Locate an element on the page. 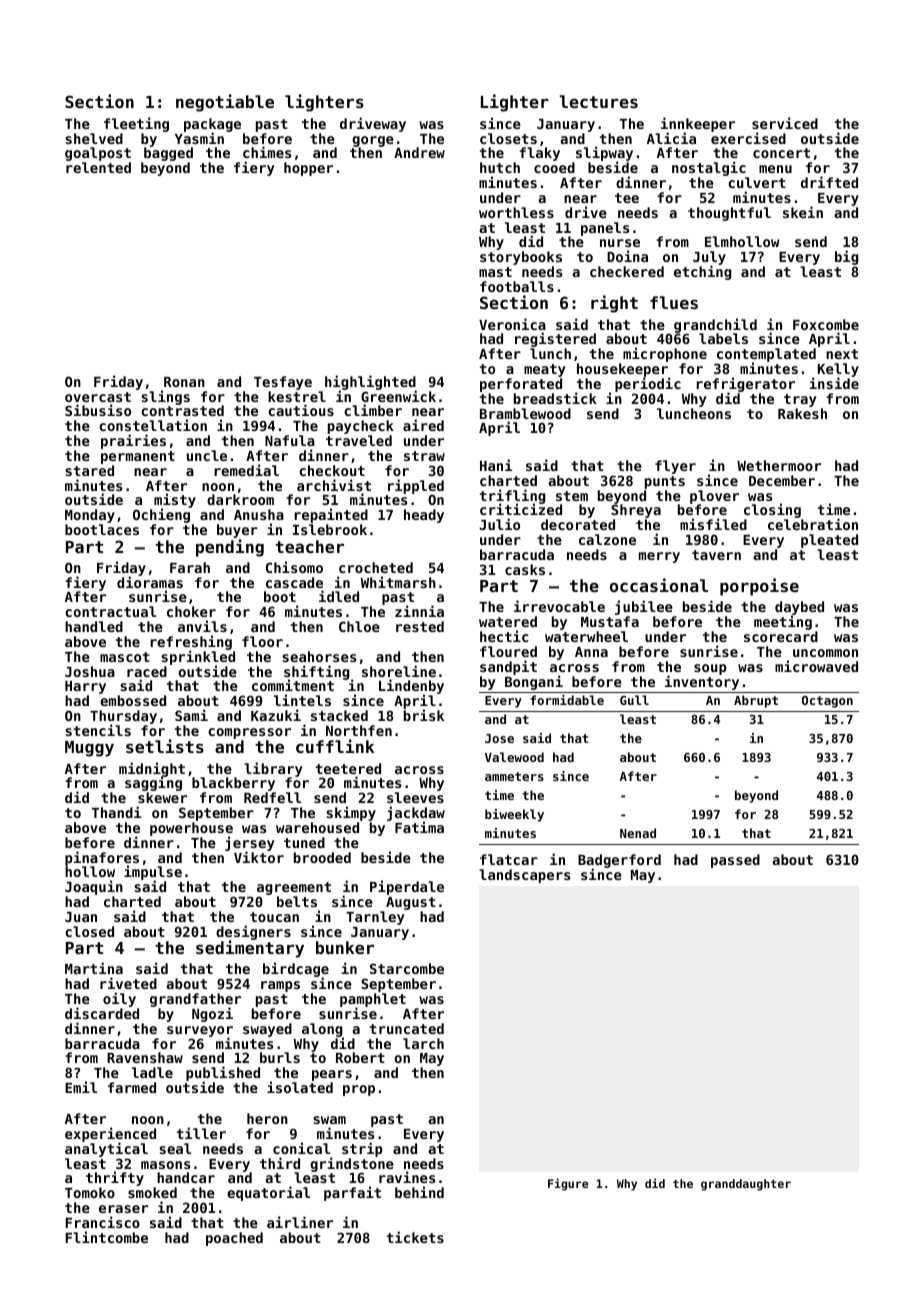 This image has height=1308, width=924. Andrew is located at coordinates (419, 152).
